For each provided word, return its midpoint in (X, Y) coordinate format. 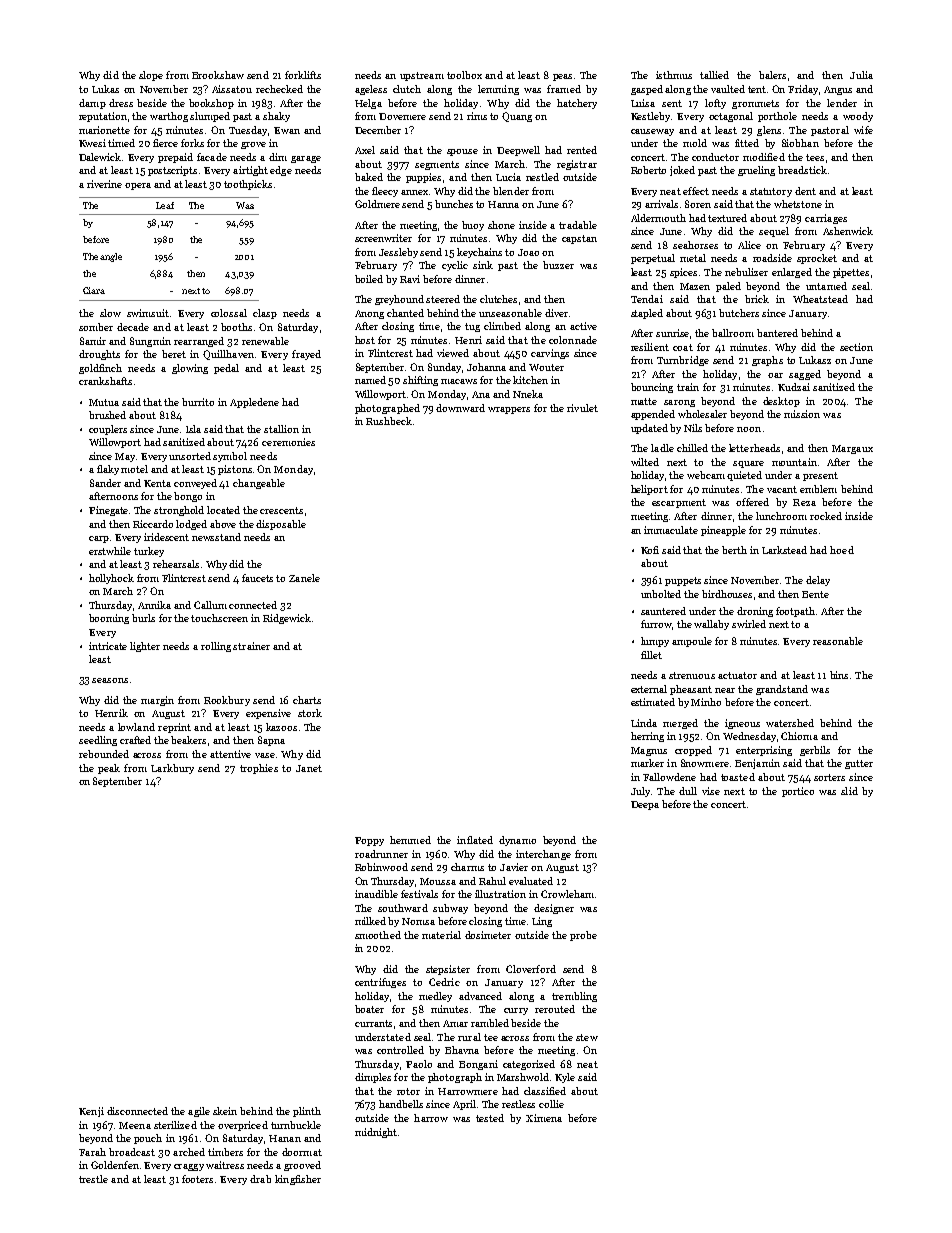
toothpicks (248, 185)
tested (490, 1118)
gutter (859, 764)
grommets (755, 104)
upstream (422, 76)
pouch (148, 1139)
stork (310, 713)
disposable (281, 525)
